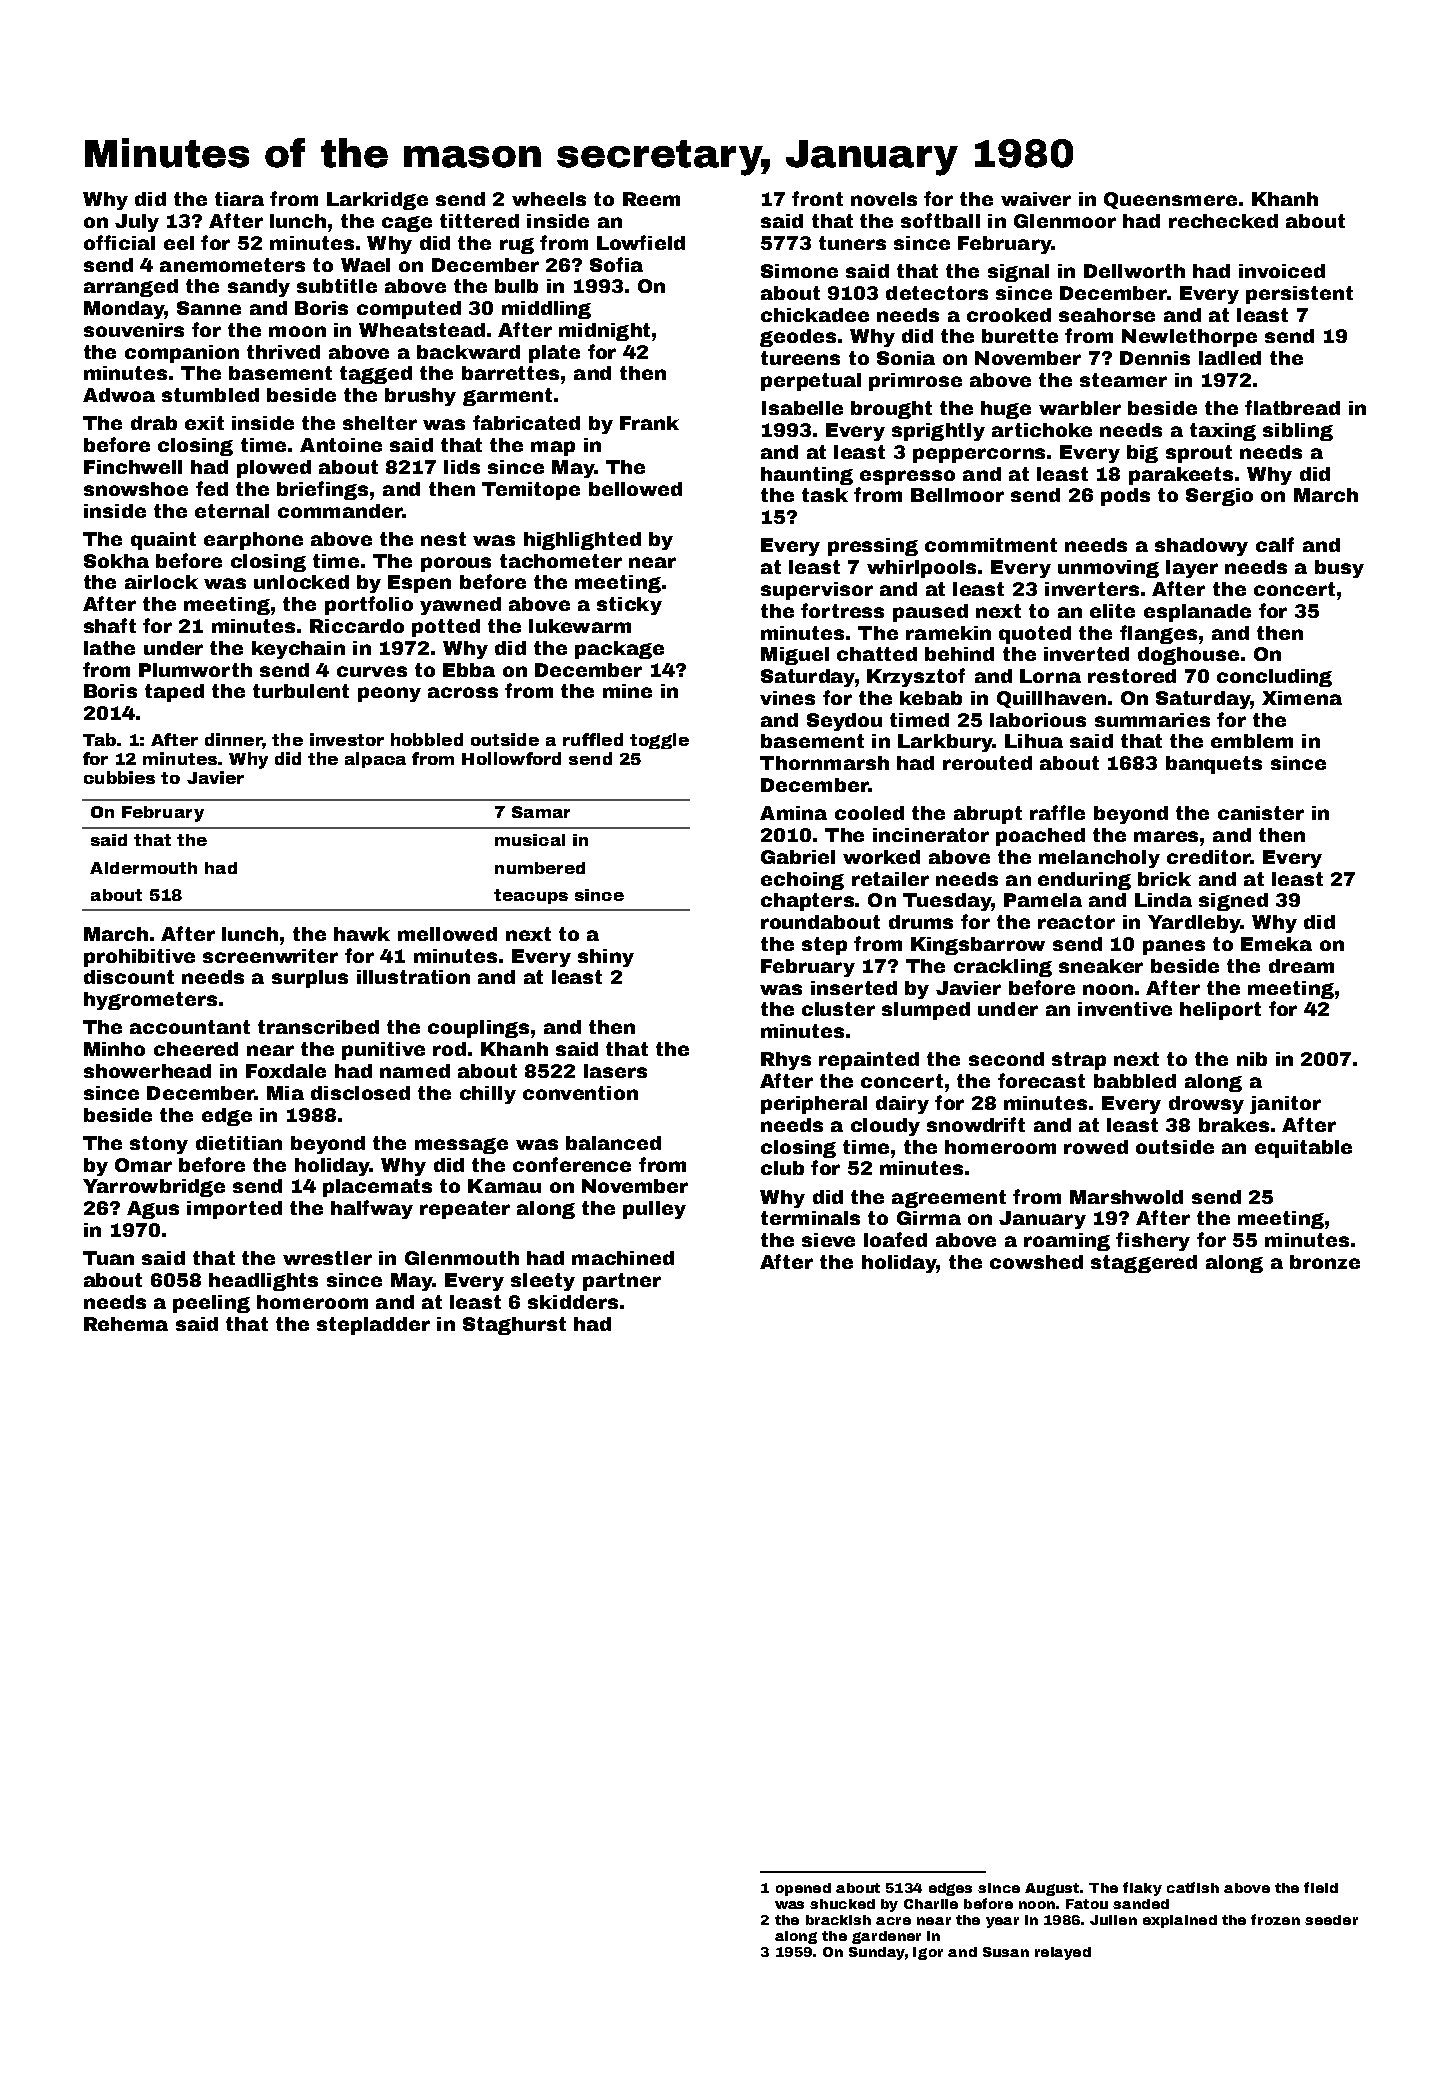 The image size is (1450, 2100). I want to click on opened, so click(803, 1889).
